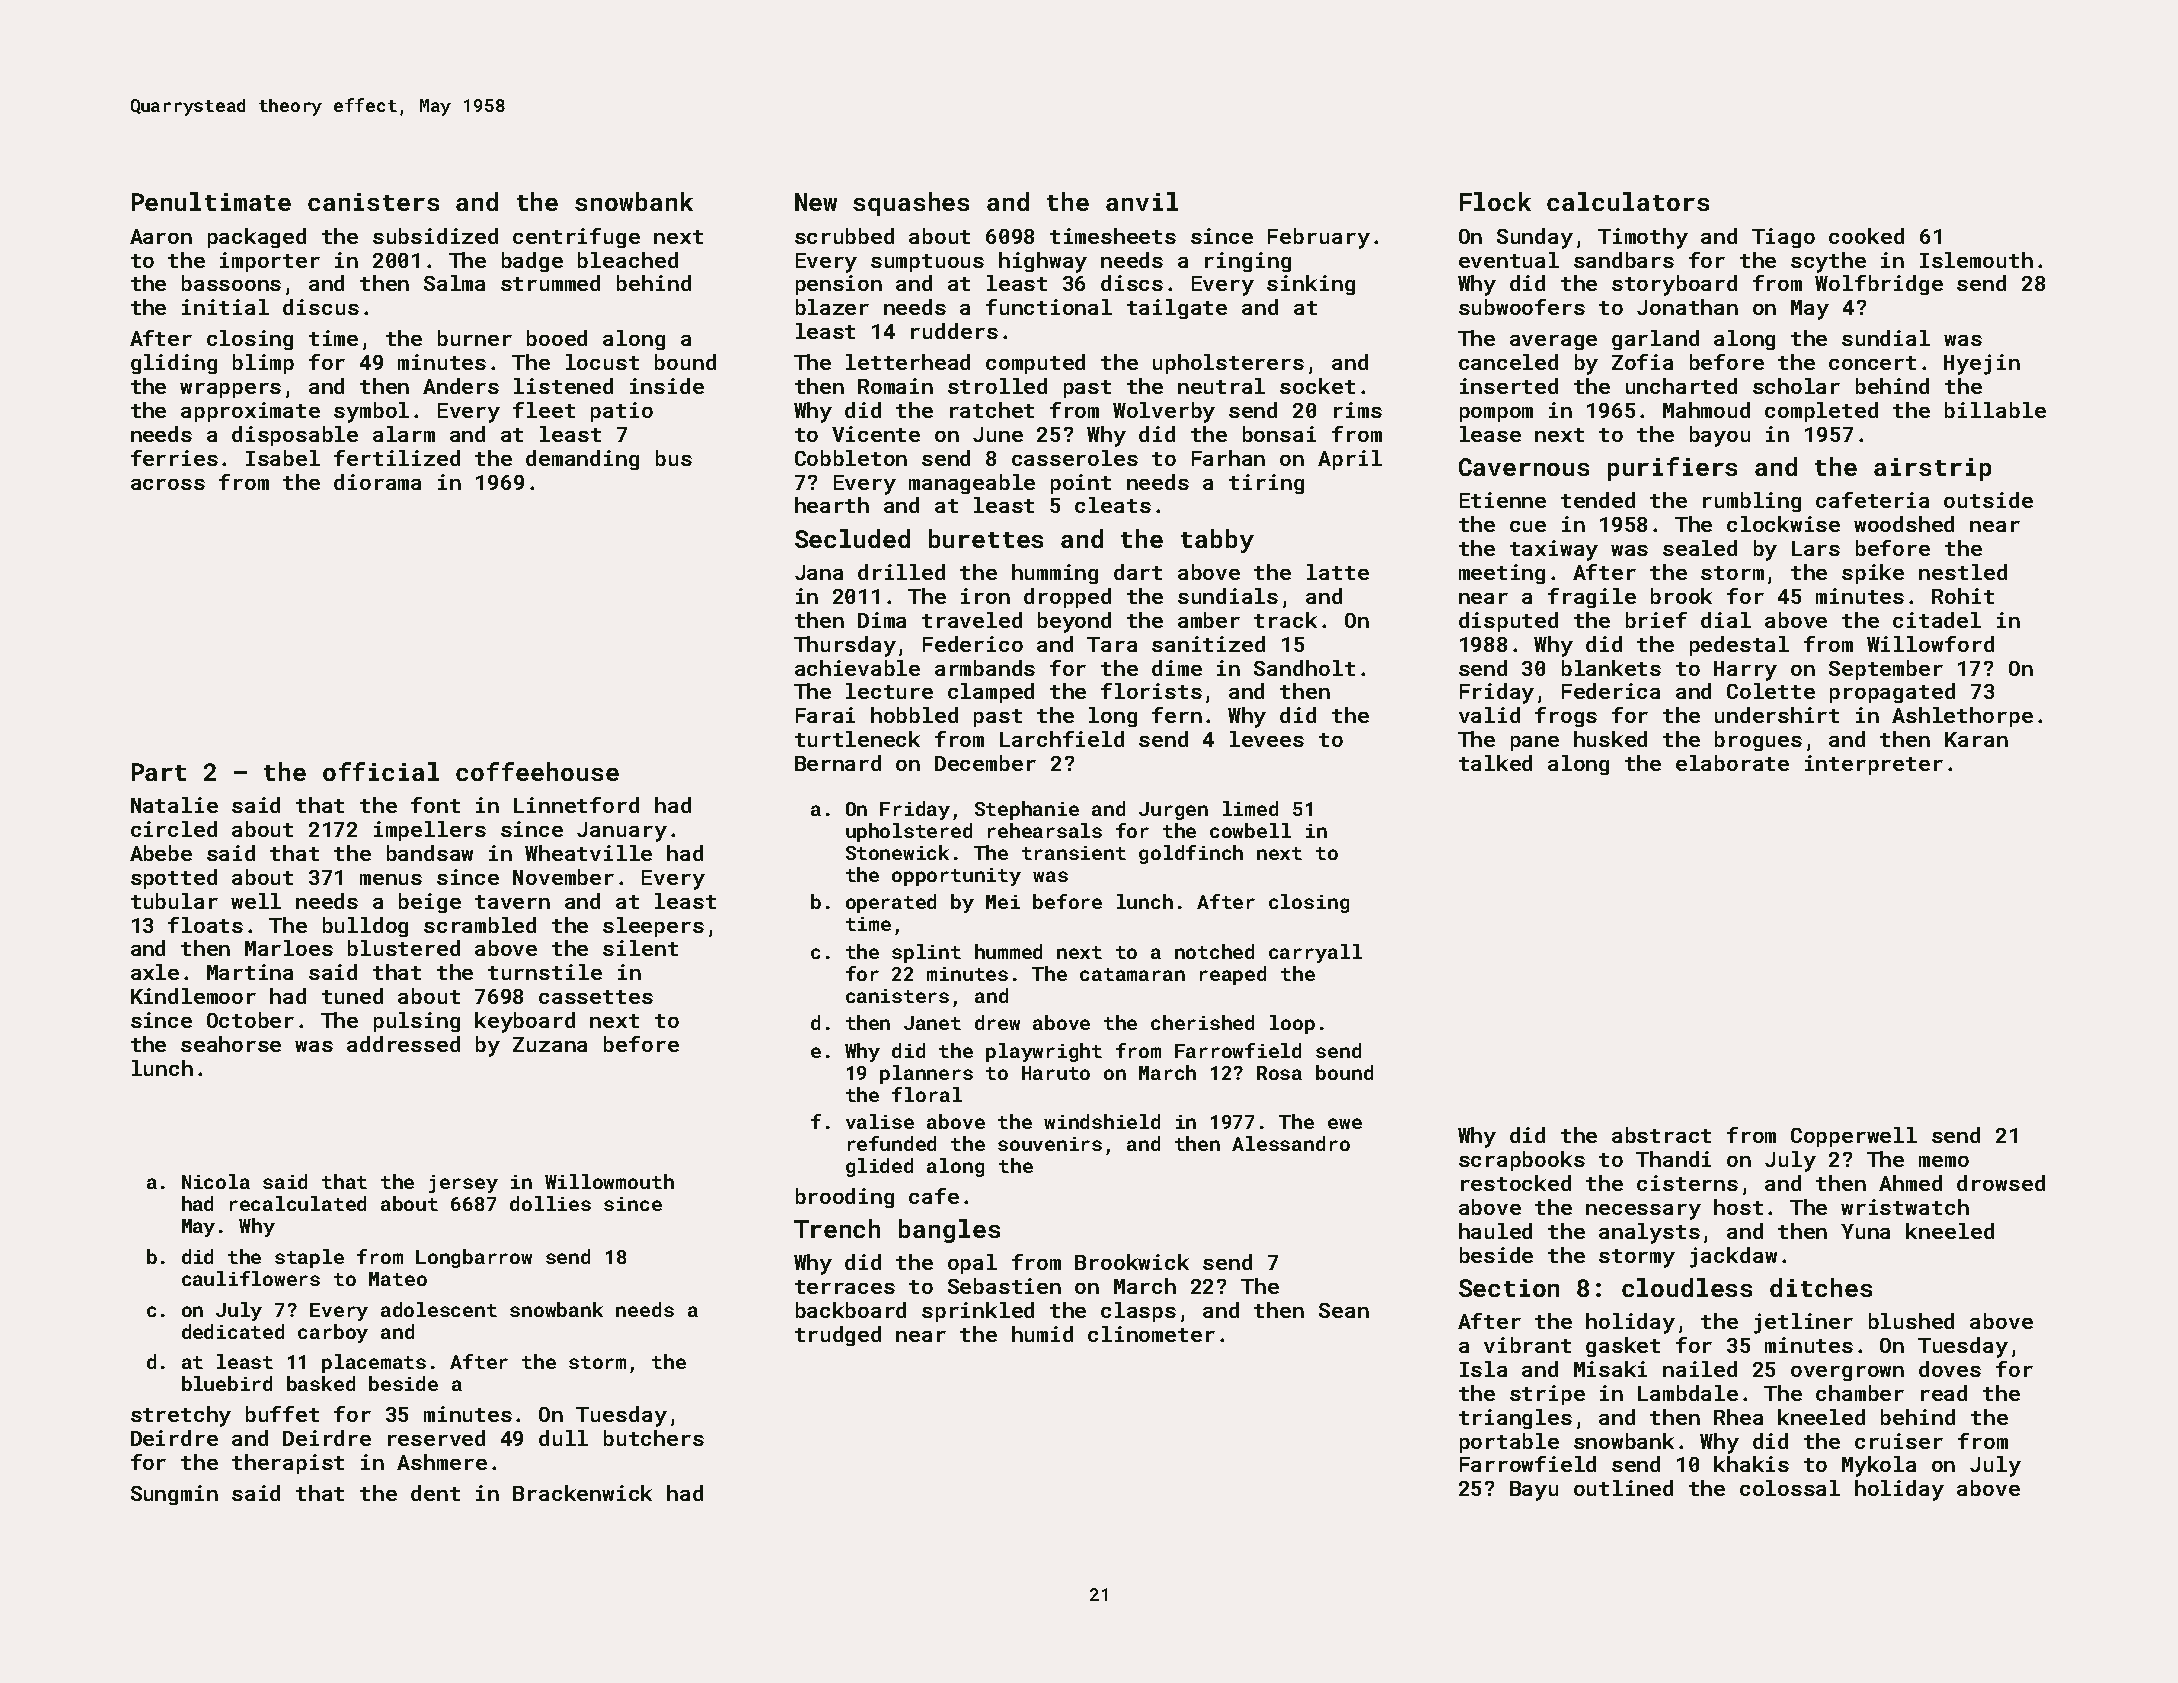 Image resolution: width=2178 pixels, height=1683 pixels. What do you see at coordinates (932, 1023) in the screenshot?
I see `Janet` at bounding box center [932, 1023].
